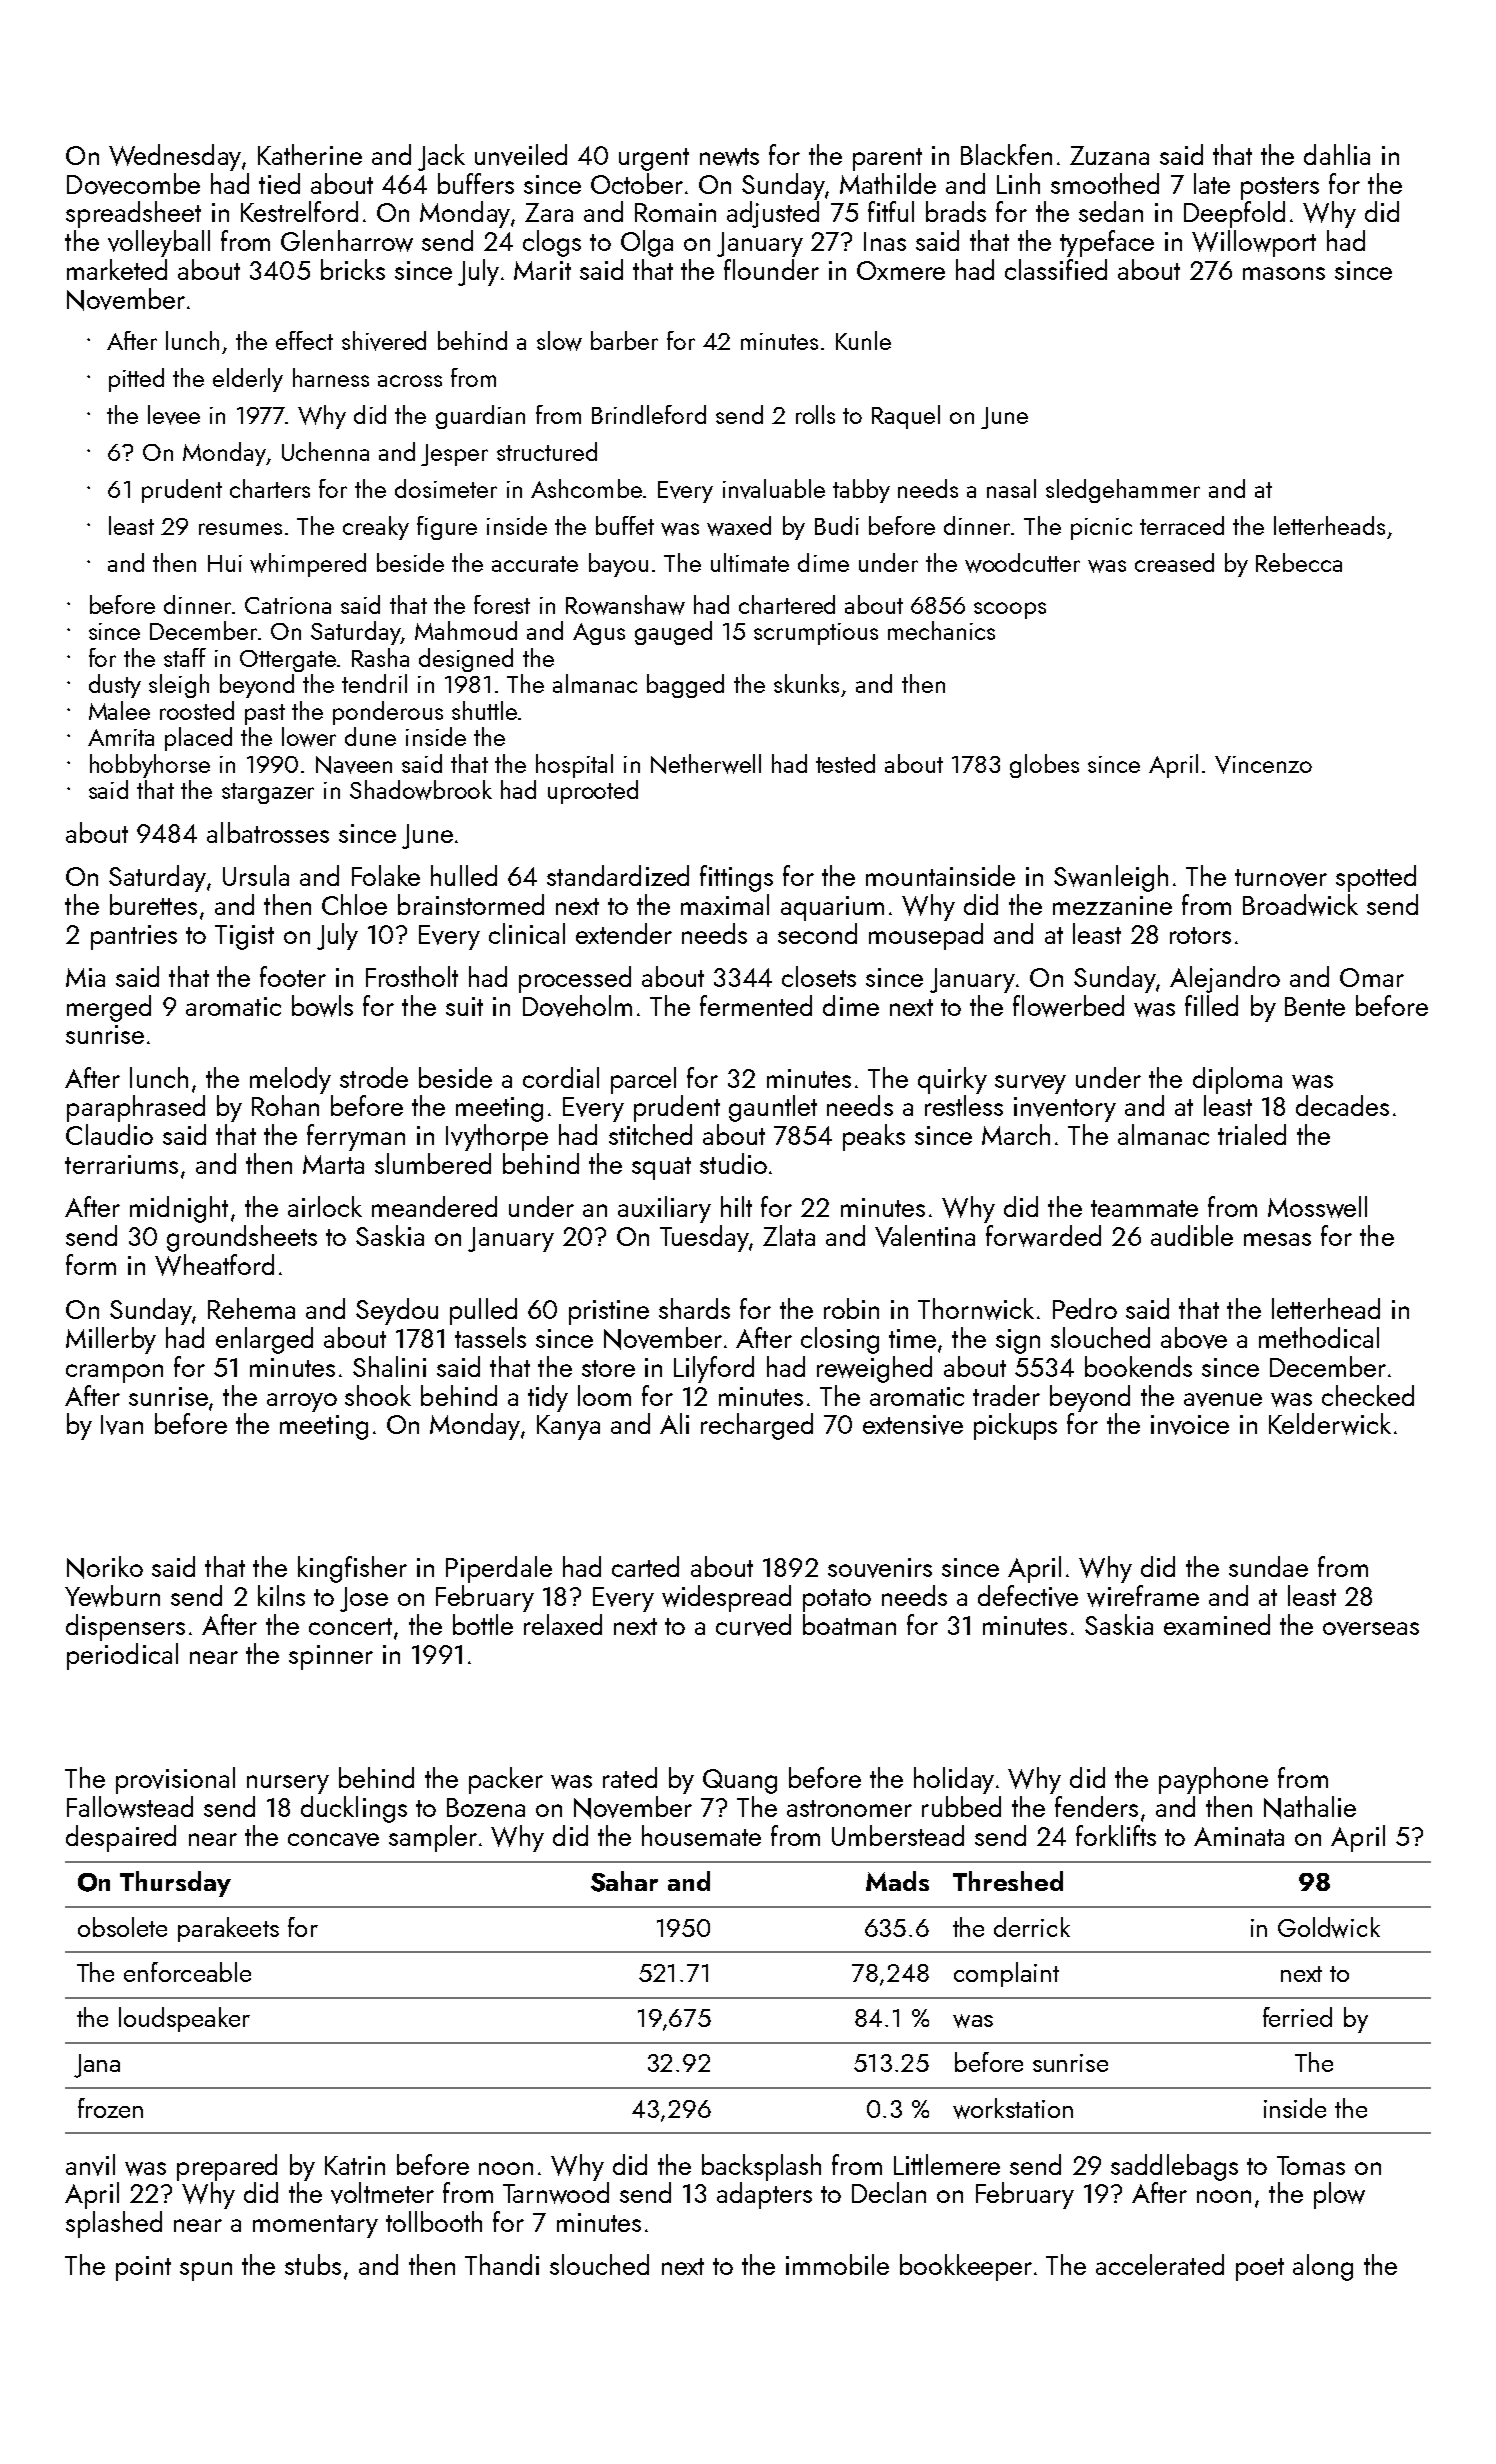 This screenshot has height=2464, width=1496. Describe the element at coordinates (315, 2226) in the screenshot. I see `momentary` at that location.
